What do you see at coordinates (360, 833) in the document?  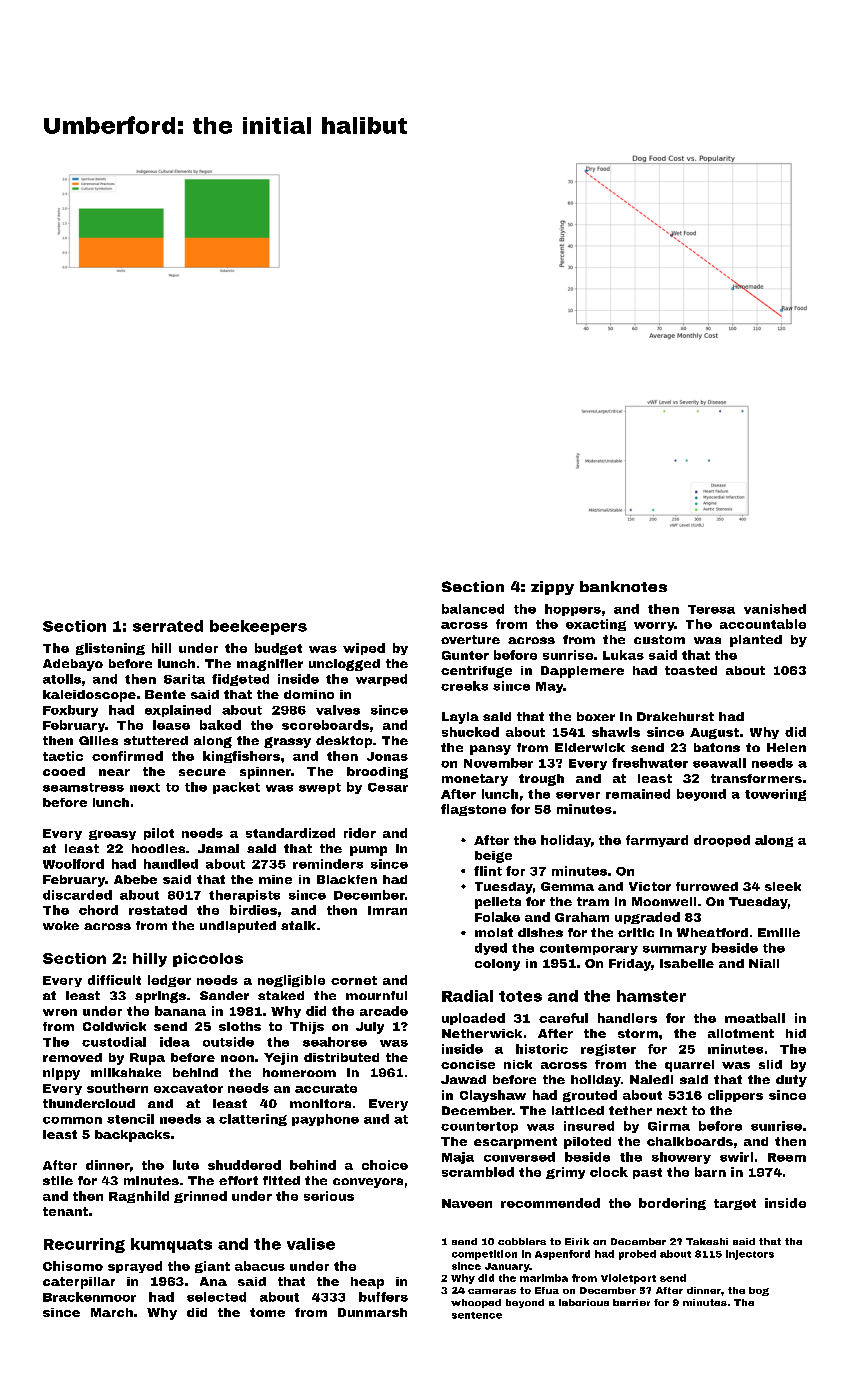 I see `rider` at bounding box center [360, 833].
